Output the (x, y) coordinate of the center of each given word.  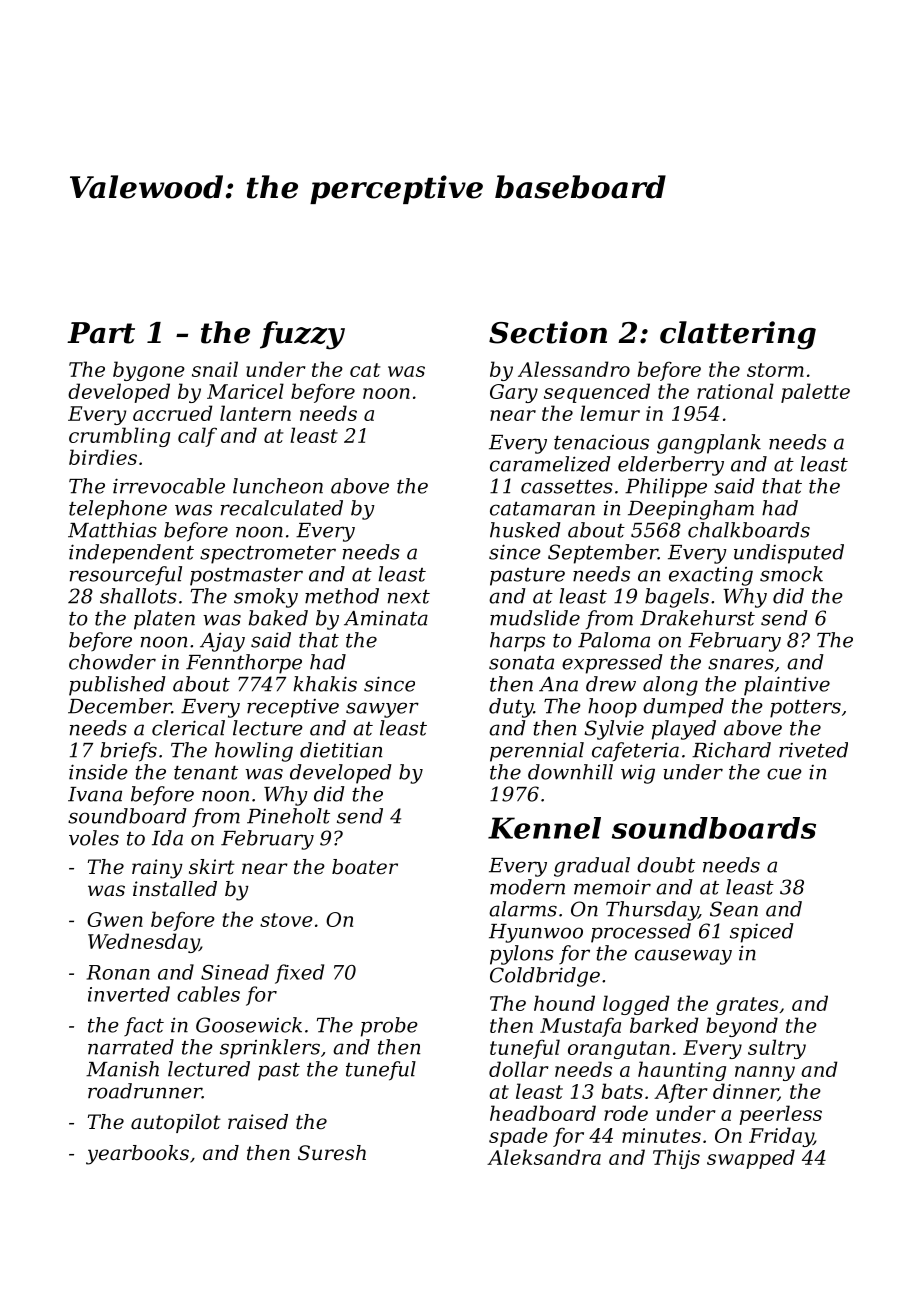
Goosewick (249, 1025)
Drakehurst (697, 618)
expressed (612, 664)
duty (511, 708)
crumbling (119, 437)
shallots (138, 596)
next (409, 597)
